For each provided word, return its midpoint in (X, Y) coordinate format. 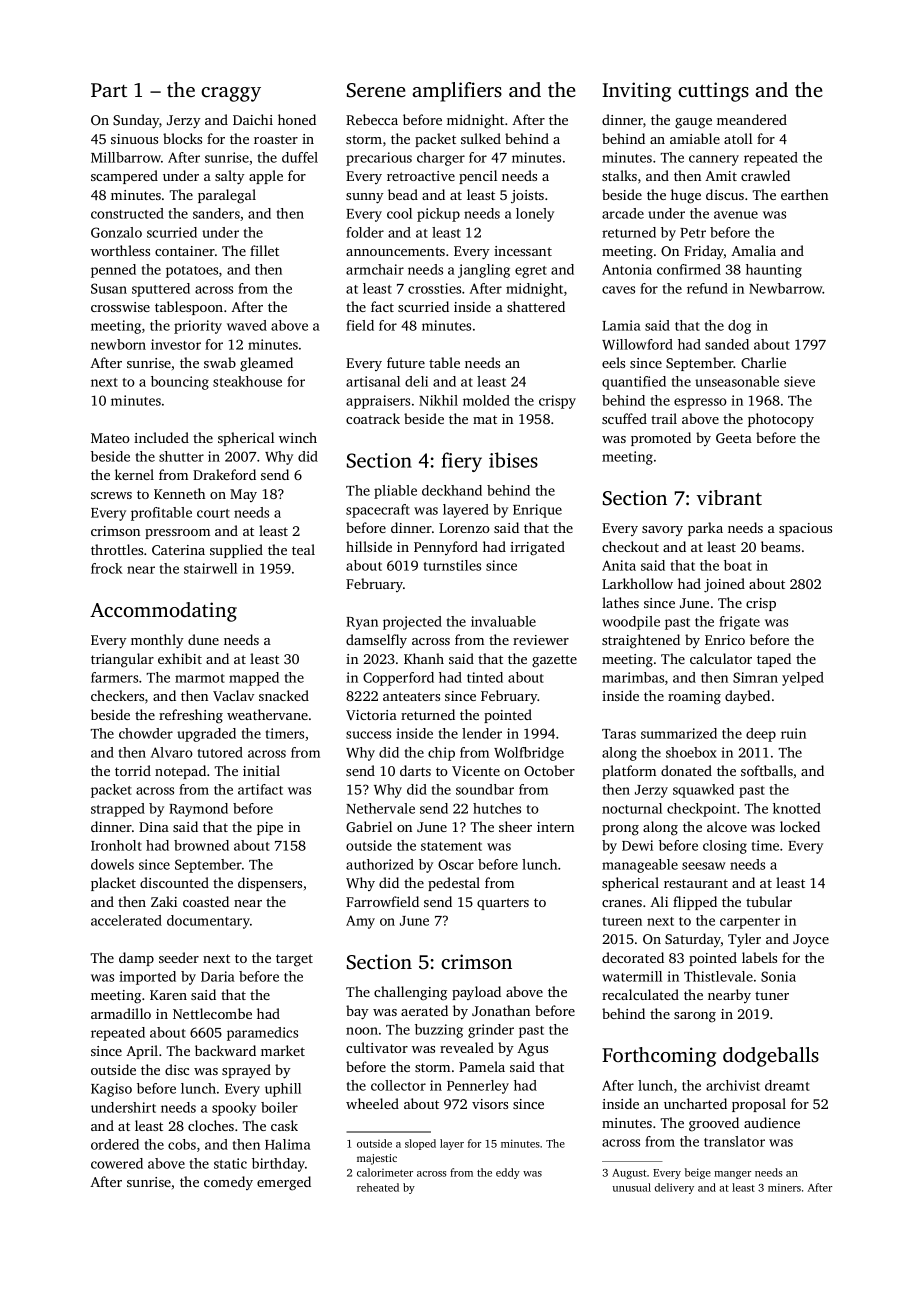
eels (613, 362)
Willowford (637, 344)
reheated (378, 1187)
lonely (535, 215)
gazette (554, 661)
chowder (146, 733)
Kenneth (179, 493)
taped (774, 660)
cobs (182, 1144)
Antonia (627, 269)
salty (230, 177)
